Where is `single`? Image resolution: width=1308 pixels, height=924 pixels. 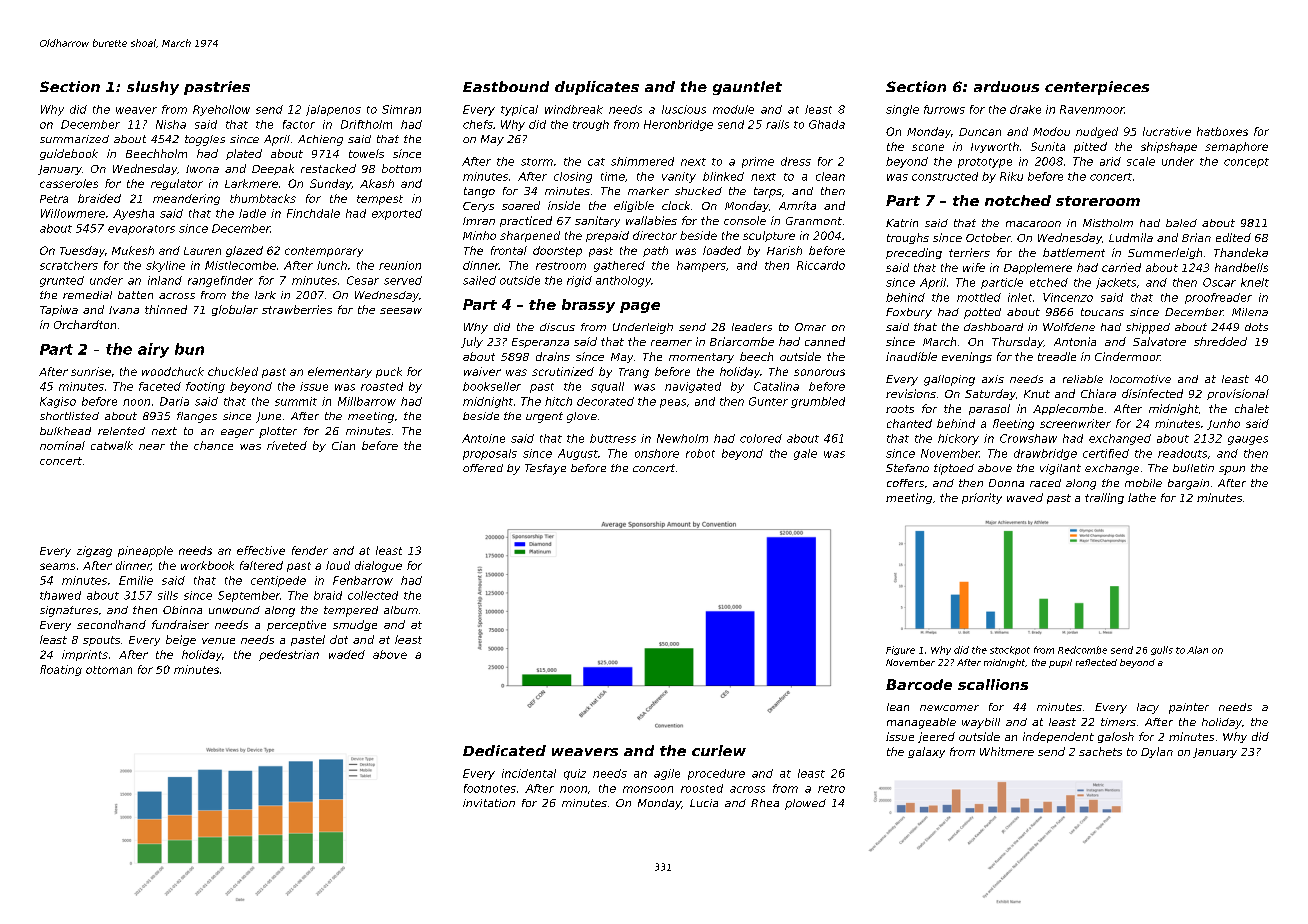
single is located at coordinates (902, 110).
